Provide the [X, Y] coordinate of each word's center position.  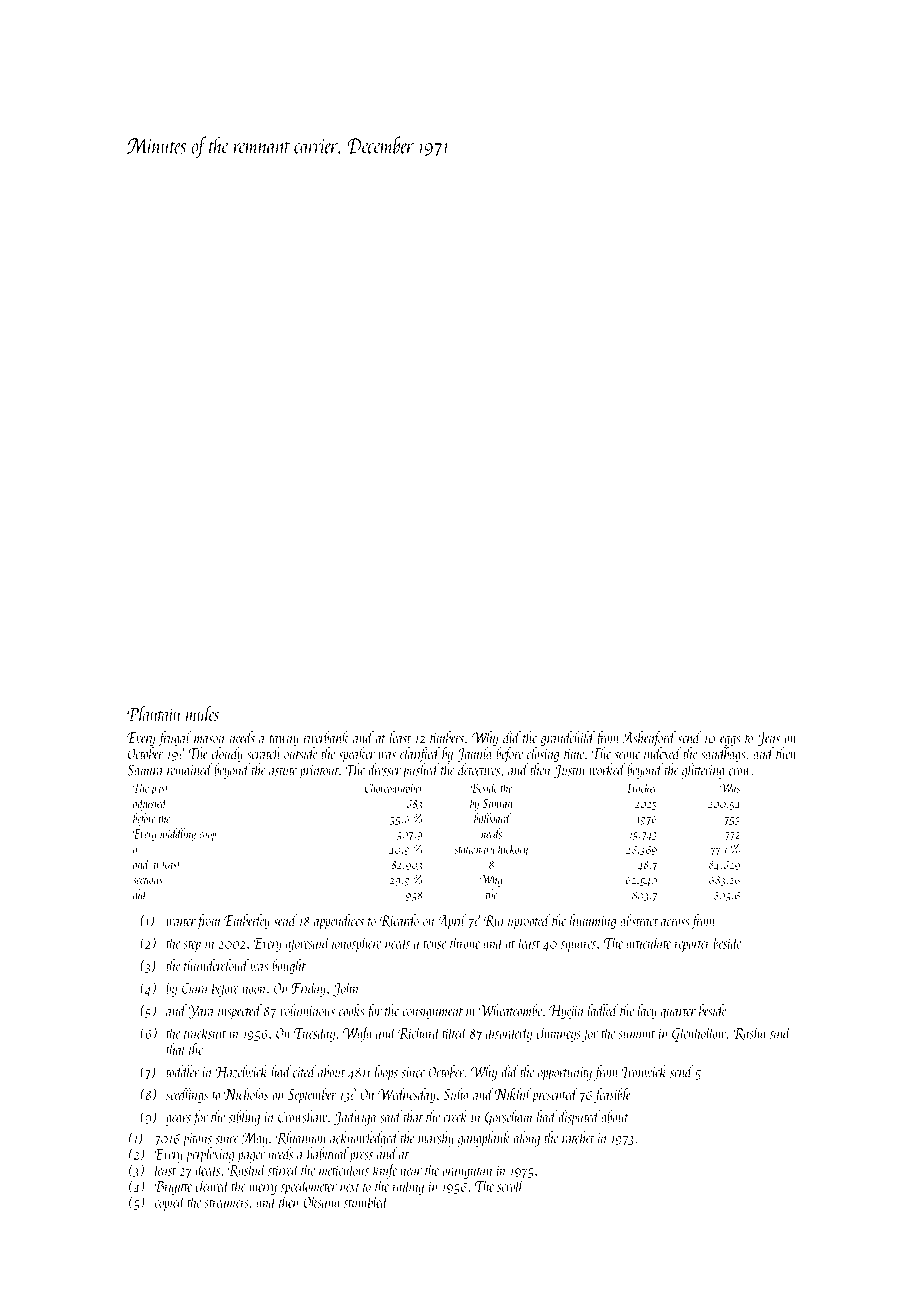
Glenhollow [699, 1034]
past [159, 791]
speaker [357, 755]
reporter [693, 946]
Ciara [194, 988]
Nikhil [513, 1094]
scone [627, 756]
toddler [183, 1071]
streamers [226, 1204]
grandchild [568, 739]
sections [148, 880]
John [346, 989]
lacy [647, 1012]
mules [202, 713]
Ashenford [649, 739]
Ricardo [399, 921]
